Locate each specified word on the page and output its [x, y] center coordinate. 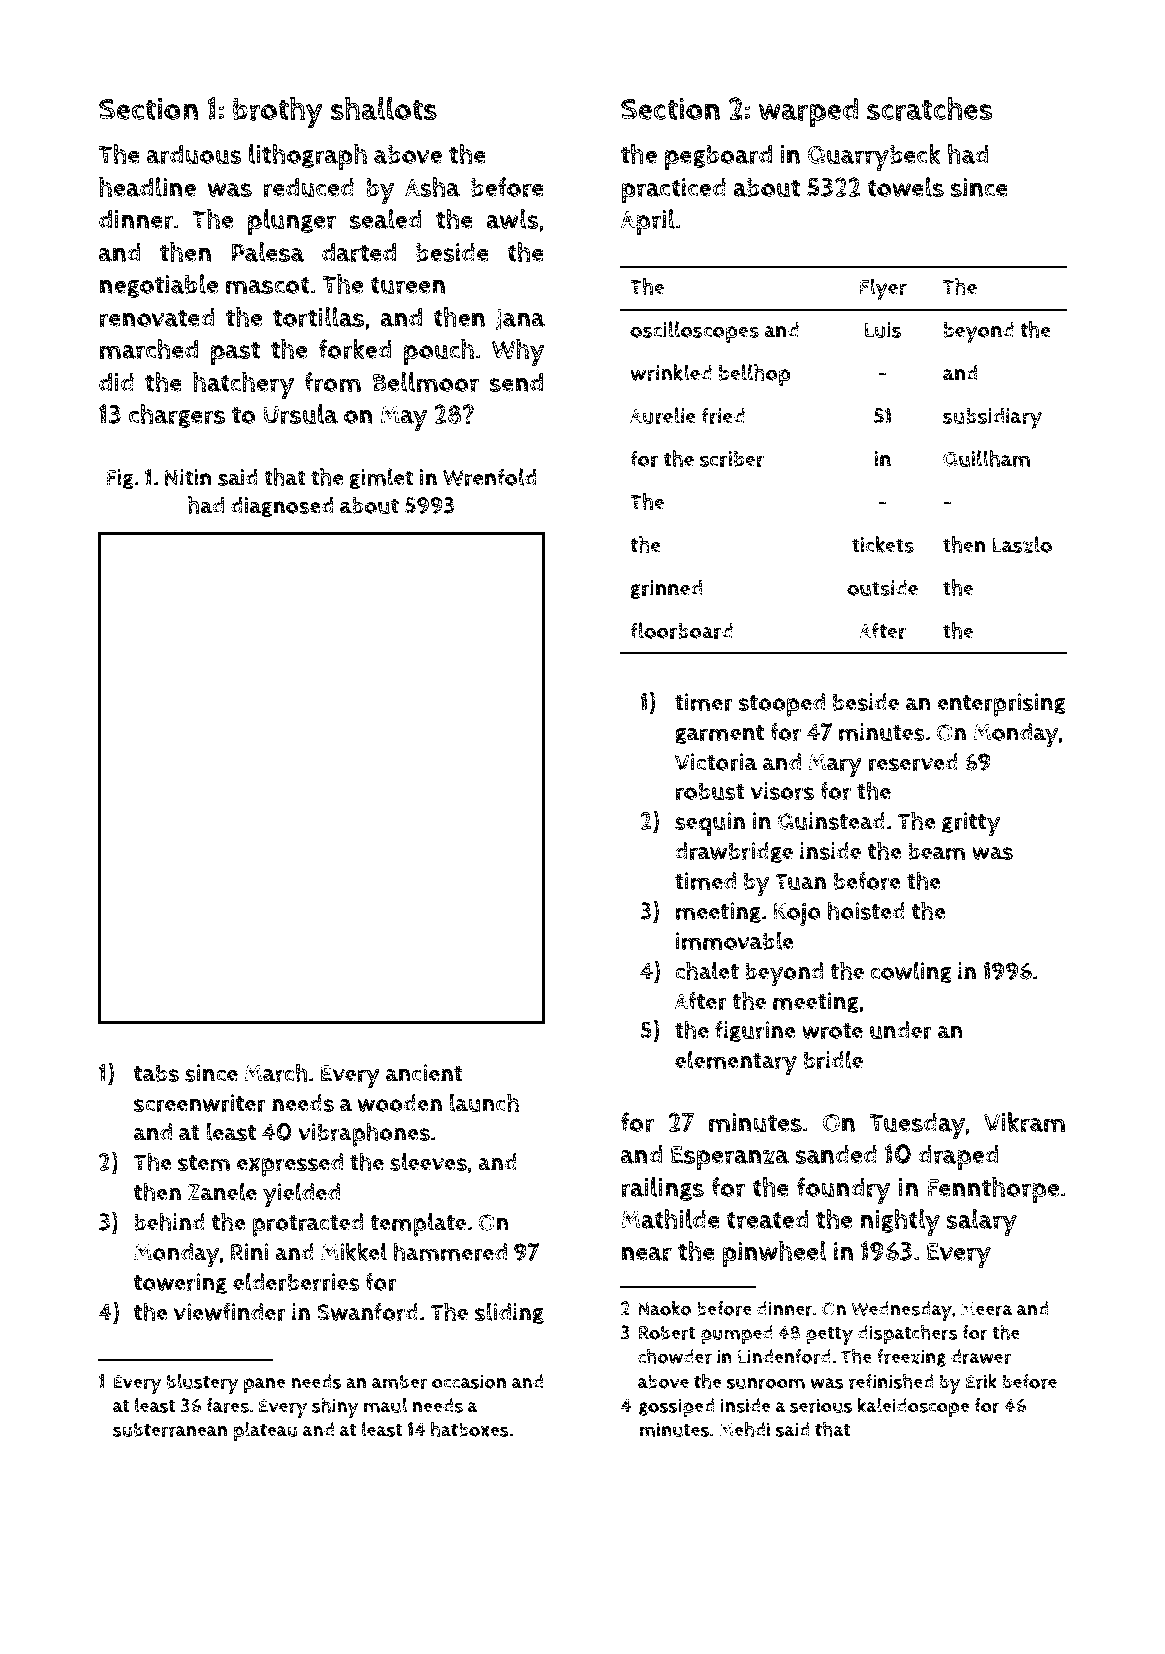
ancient [424, 1073]
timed [705, 881]
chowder [675, 1356]
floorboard [681, 630]
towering [180, 1284]
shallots [384, 108]
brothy [278, 112]
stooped [782, 705]
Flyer [883, 289]
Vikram [1024, 1122]
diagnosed [282, 507]
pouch [439, 352]
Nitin [188, 477]
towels [905, 187]
